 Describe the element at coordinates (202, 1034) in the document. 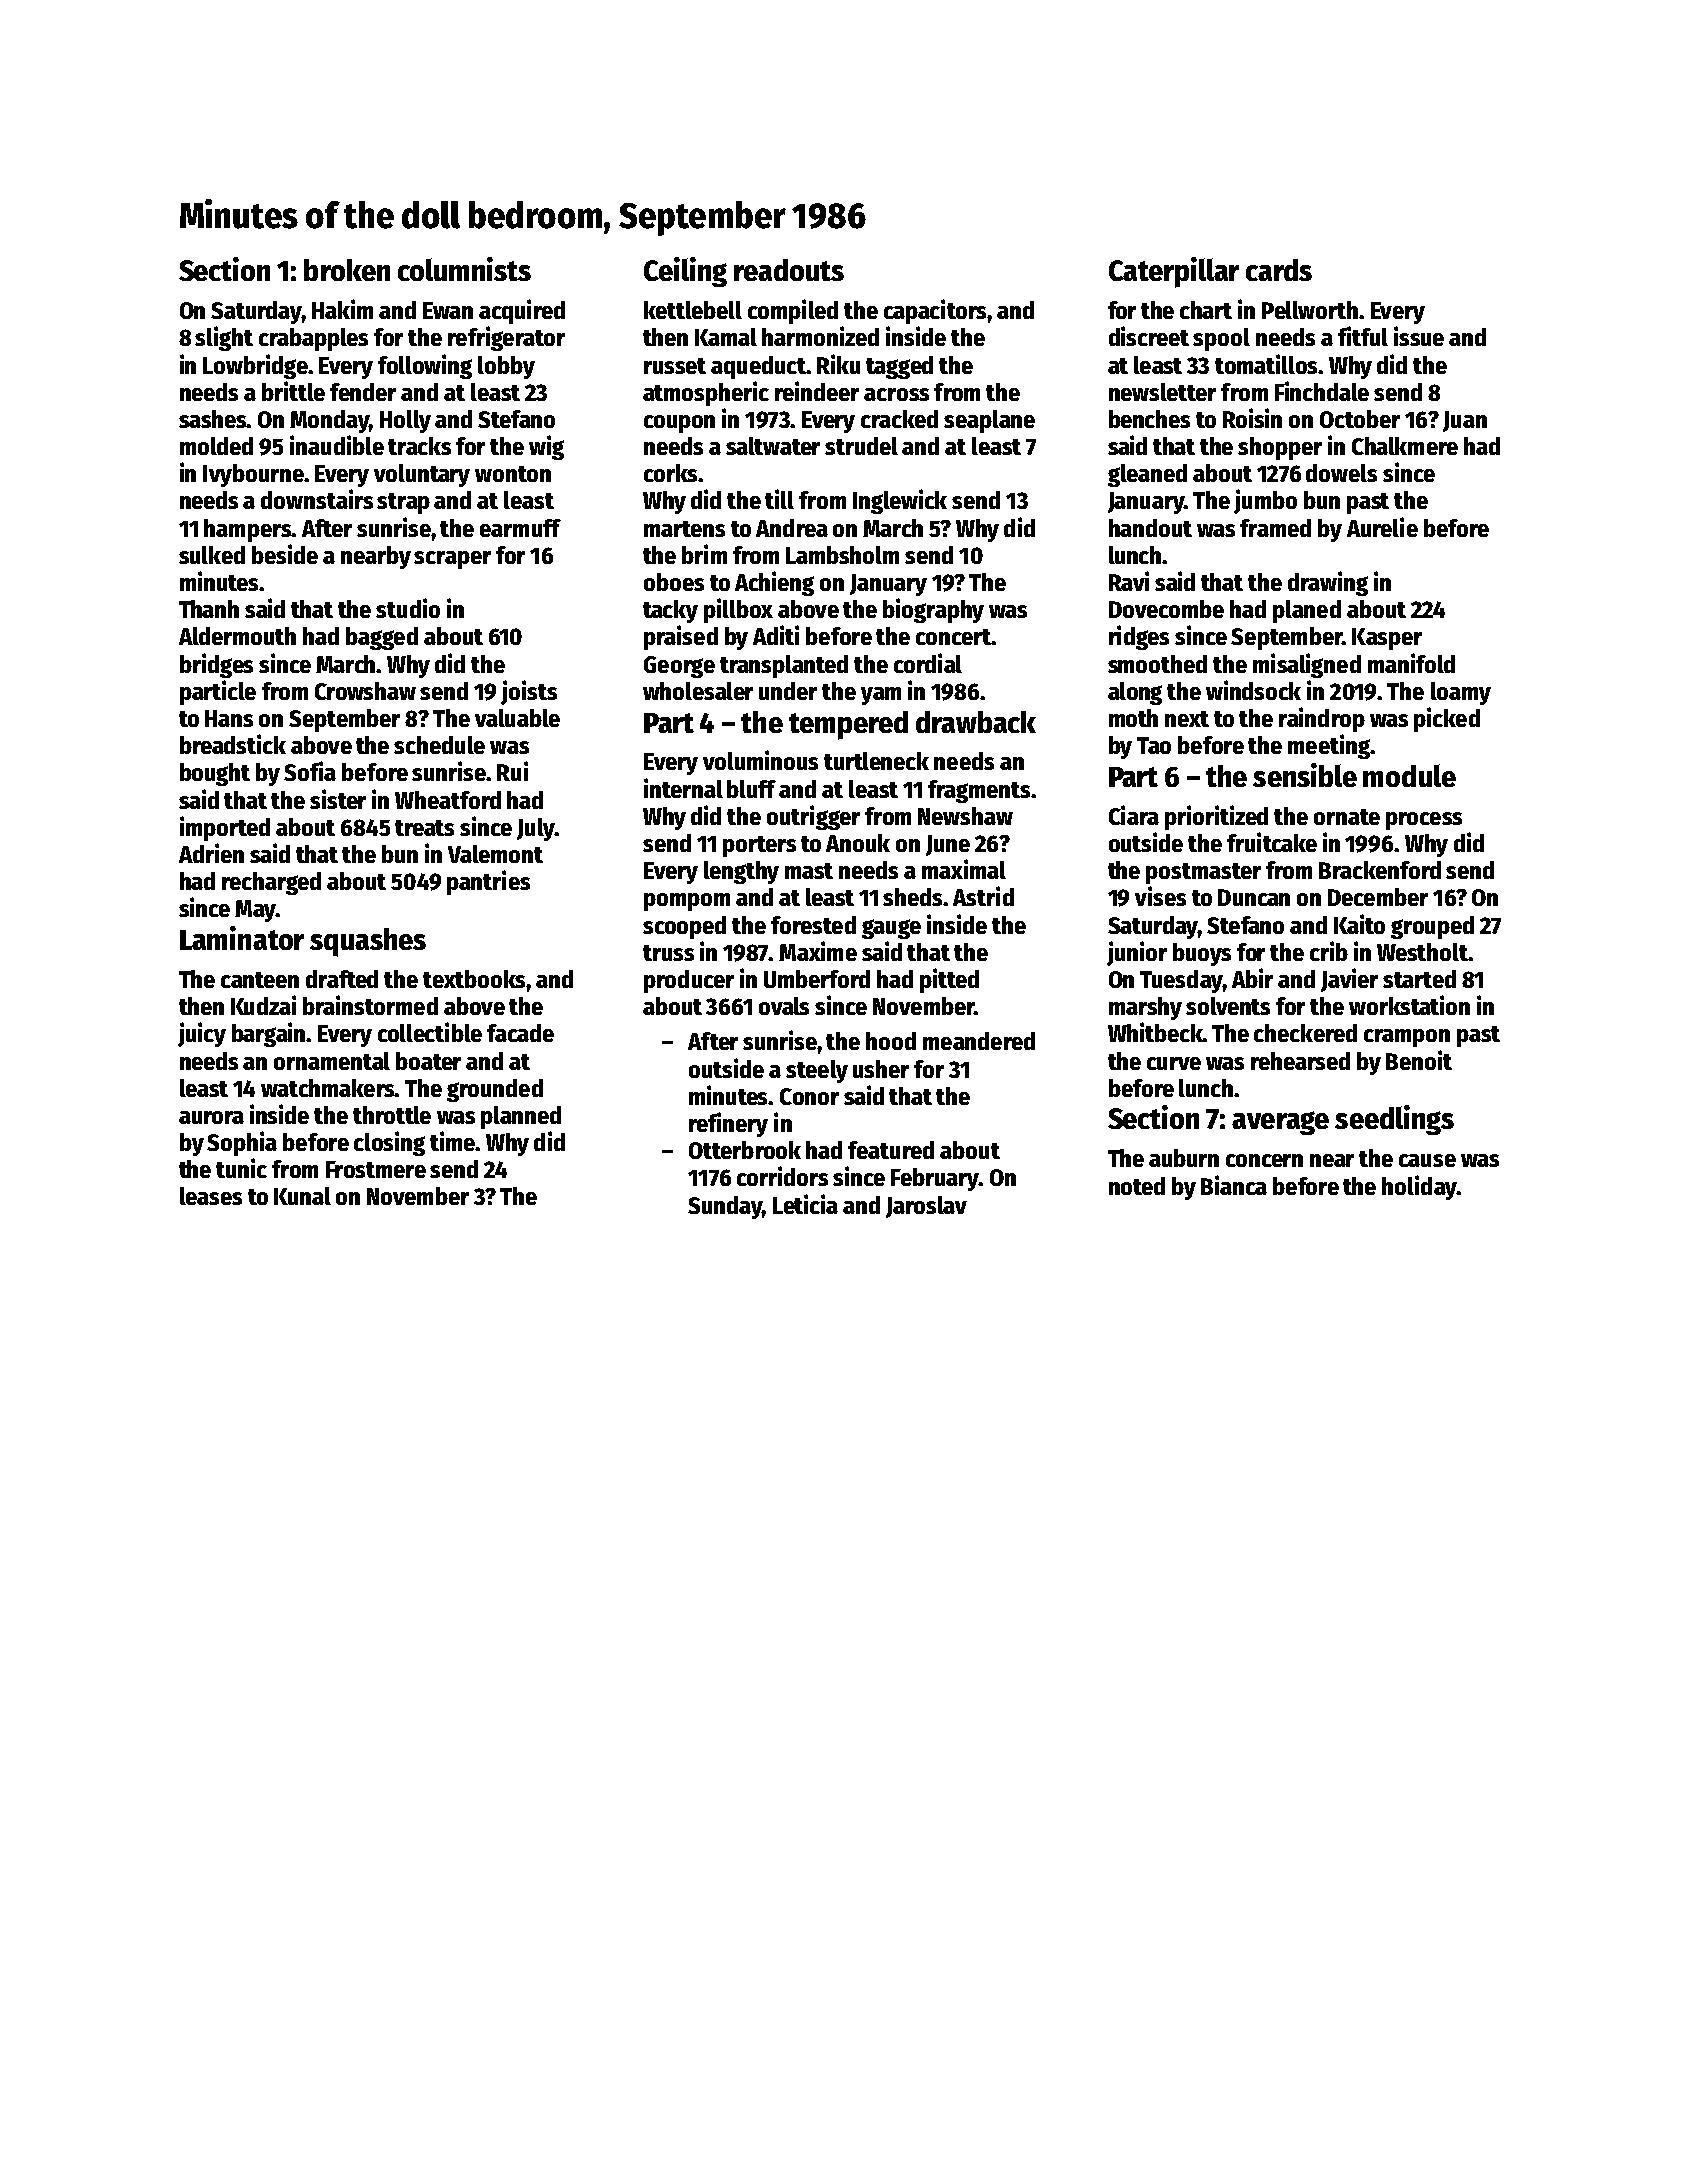

I see `juicy` at that location.
